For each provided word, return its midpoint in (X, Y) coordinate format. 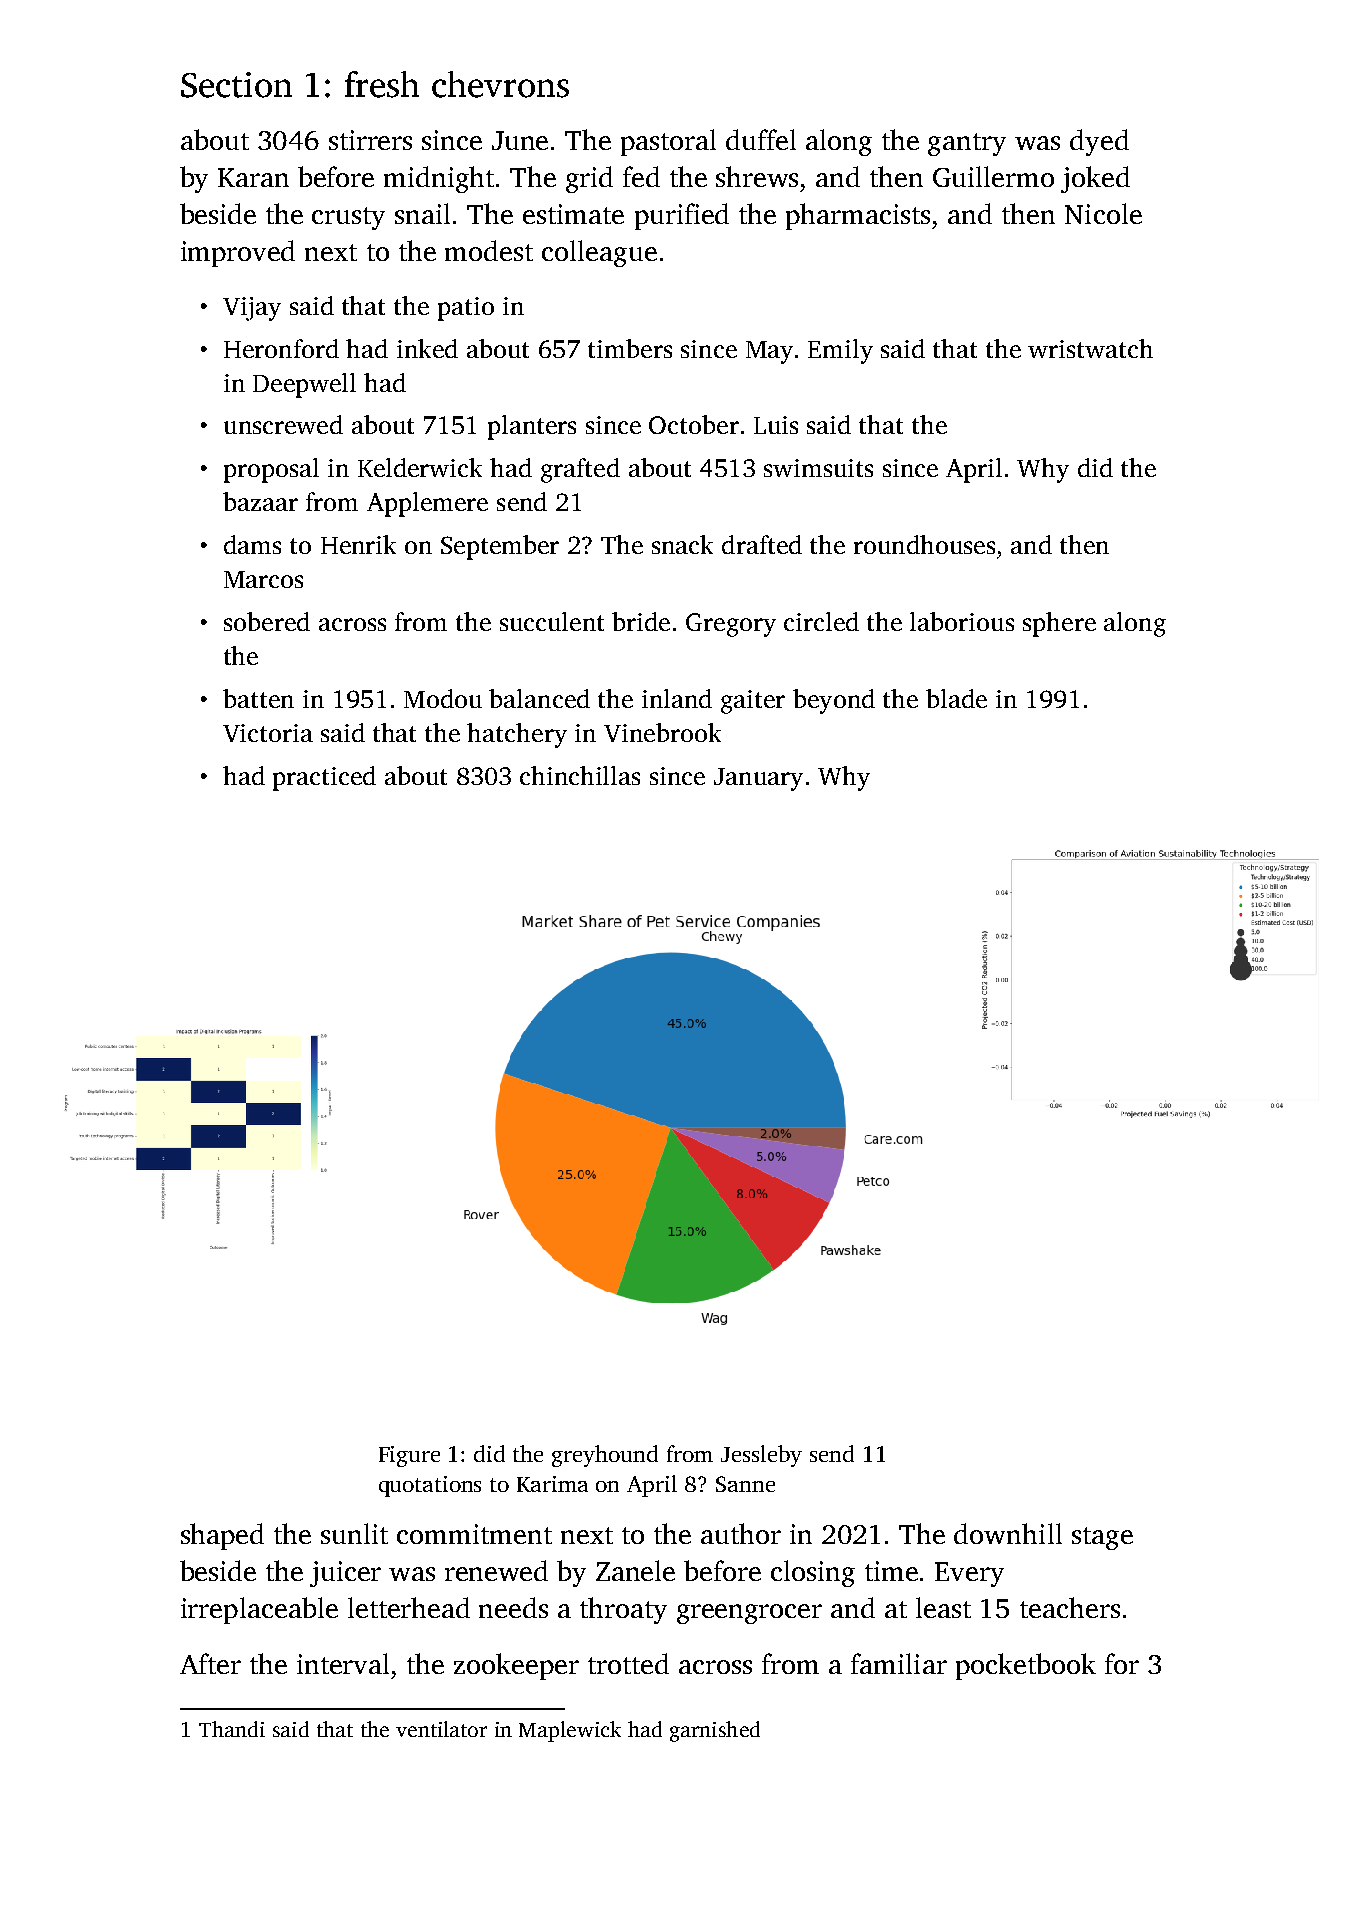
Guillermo (993, 176)
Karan (253, 177)
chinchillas (580, 775)
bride (641, 621)
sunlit (354, 1533)
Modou (443, 698)
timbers (630, 348)
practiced (324, 778)
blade (956, 698)
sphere (1059, 624)
